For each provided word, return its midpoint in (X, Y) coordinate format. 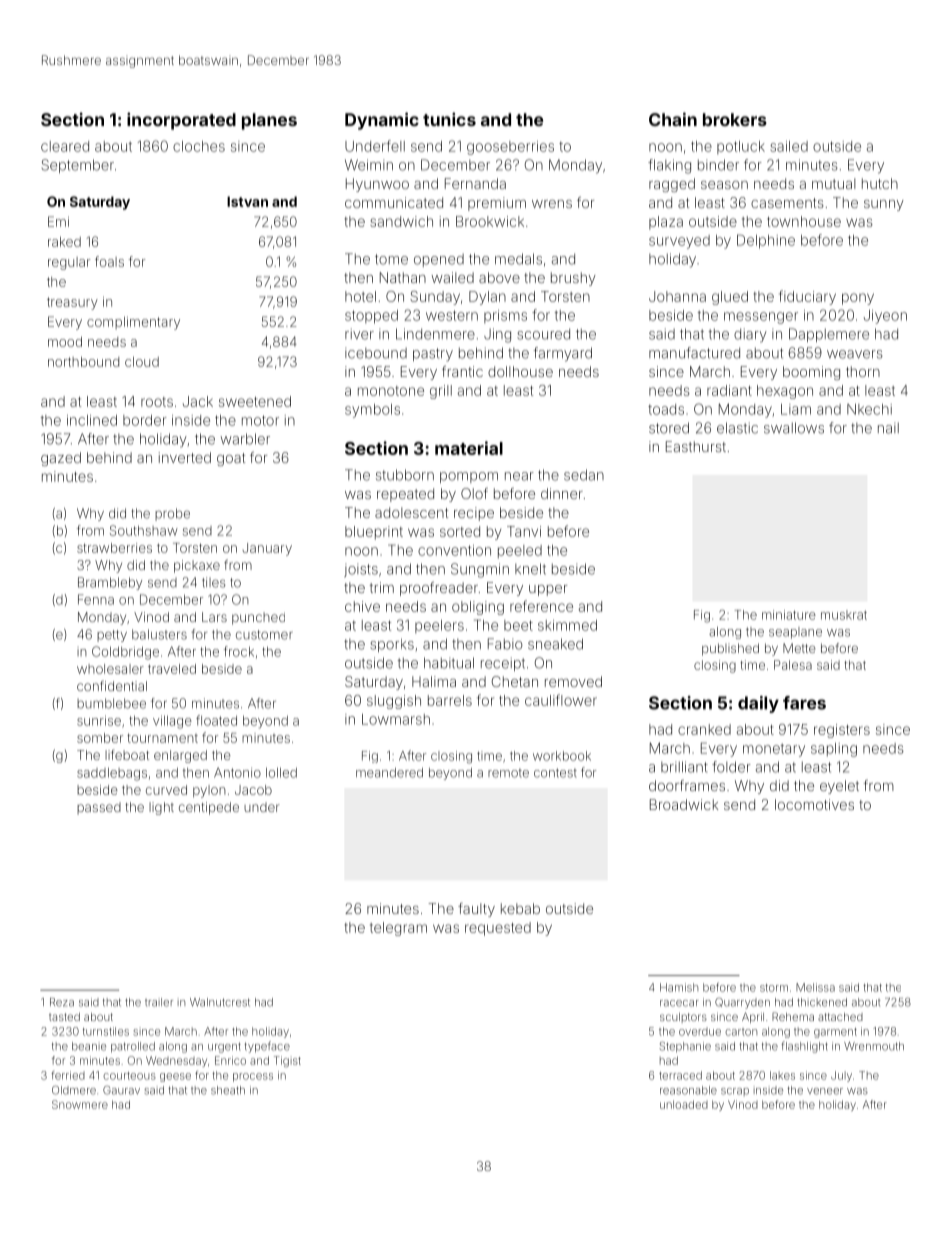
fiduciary (807, 297)
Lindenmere (435, 334)
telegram (398, 929)
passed (99, 808)
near (519, 476)
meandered (389, 773)
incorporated (181, 121)
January (267, 549)
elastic (737, 428)
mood (65, 342)
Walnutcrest (220, 1002)
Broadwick (684, 804)
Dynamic (382, 121)
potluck (741, 147)
